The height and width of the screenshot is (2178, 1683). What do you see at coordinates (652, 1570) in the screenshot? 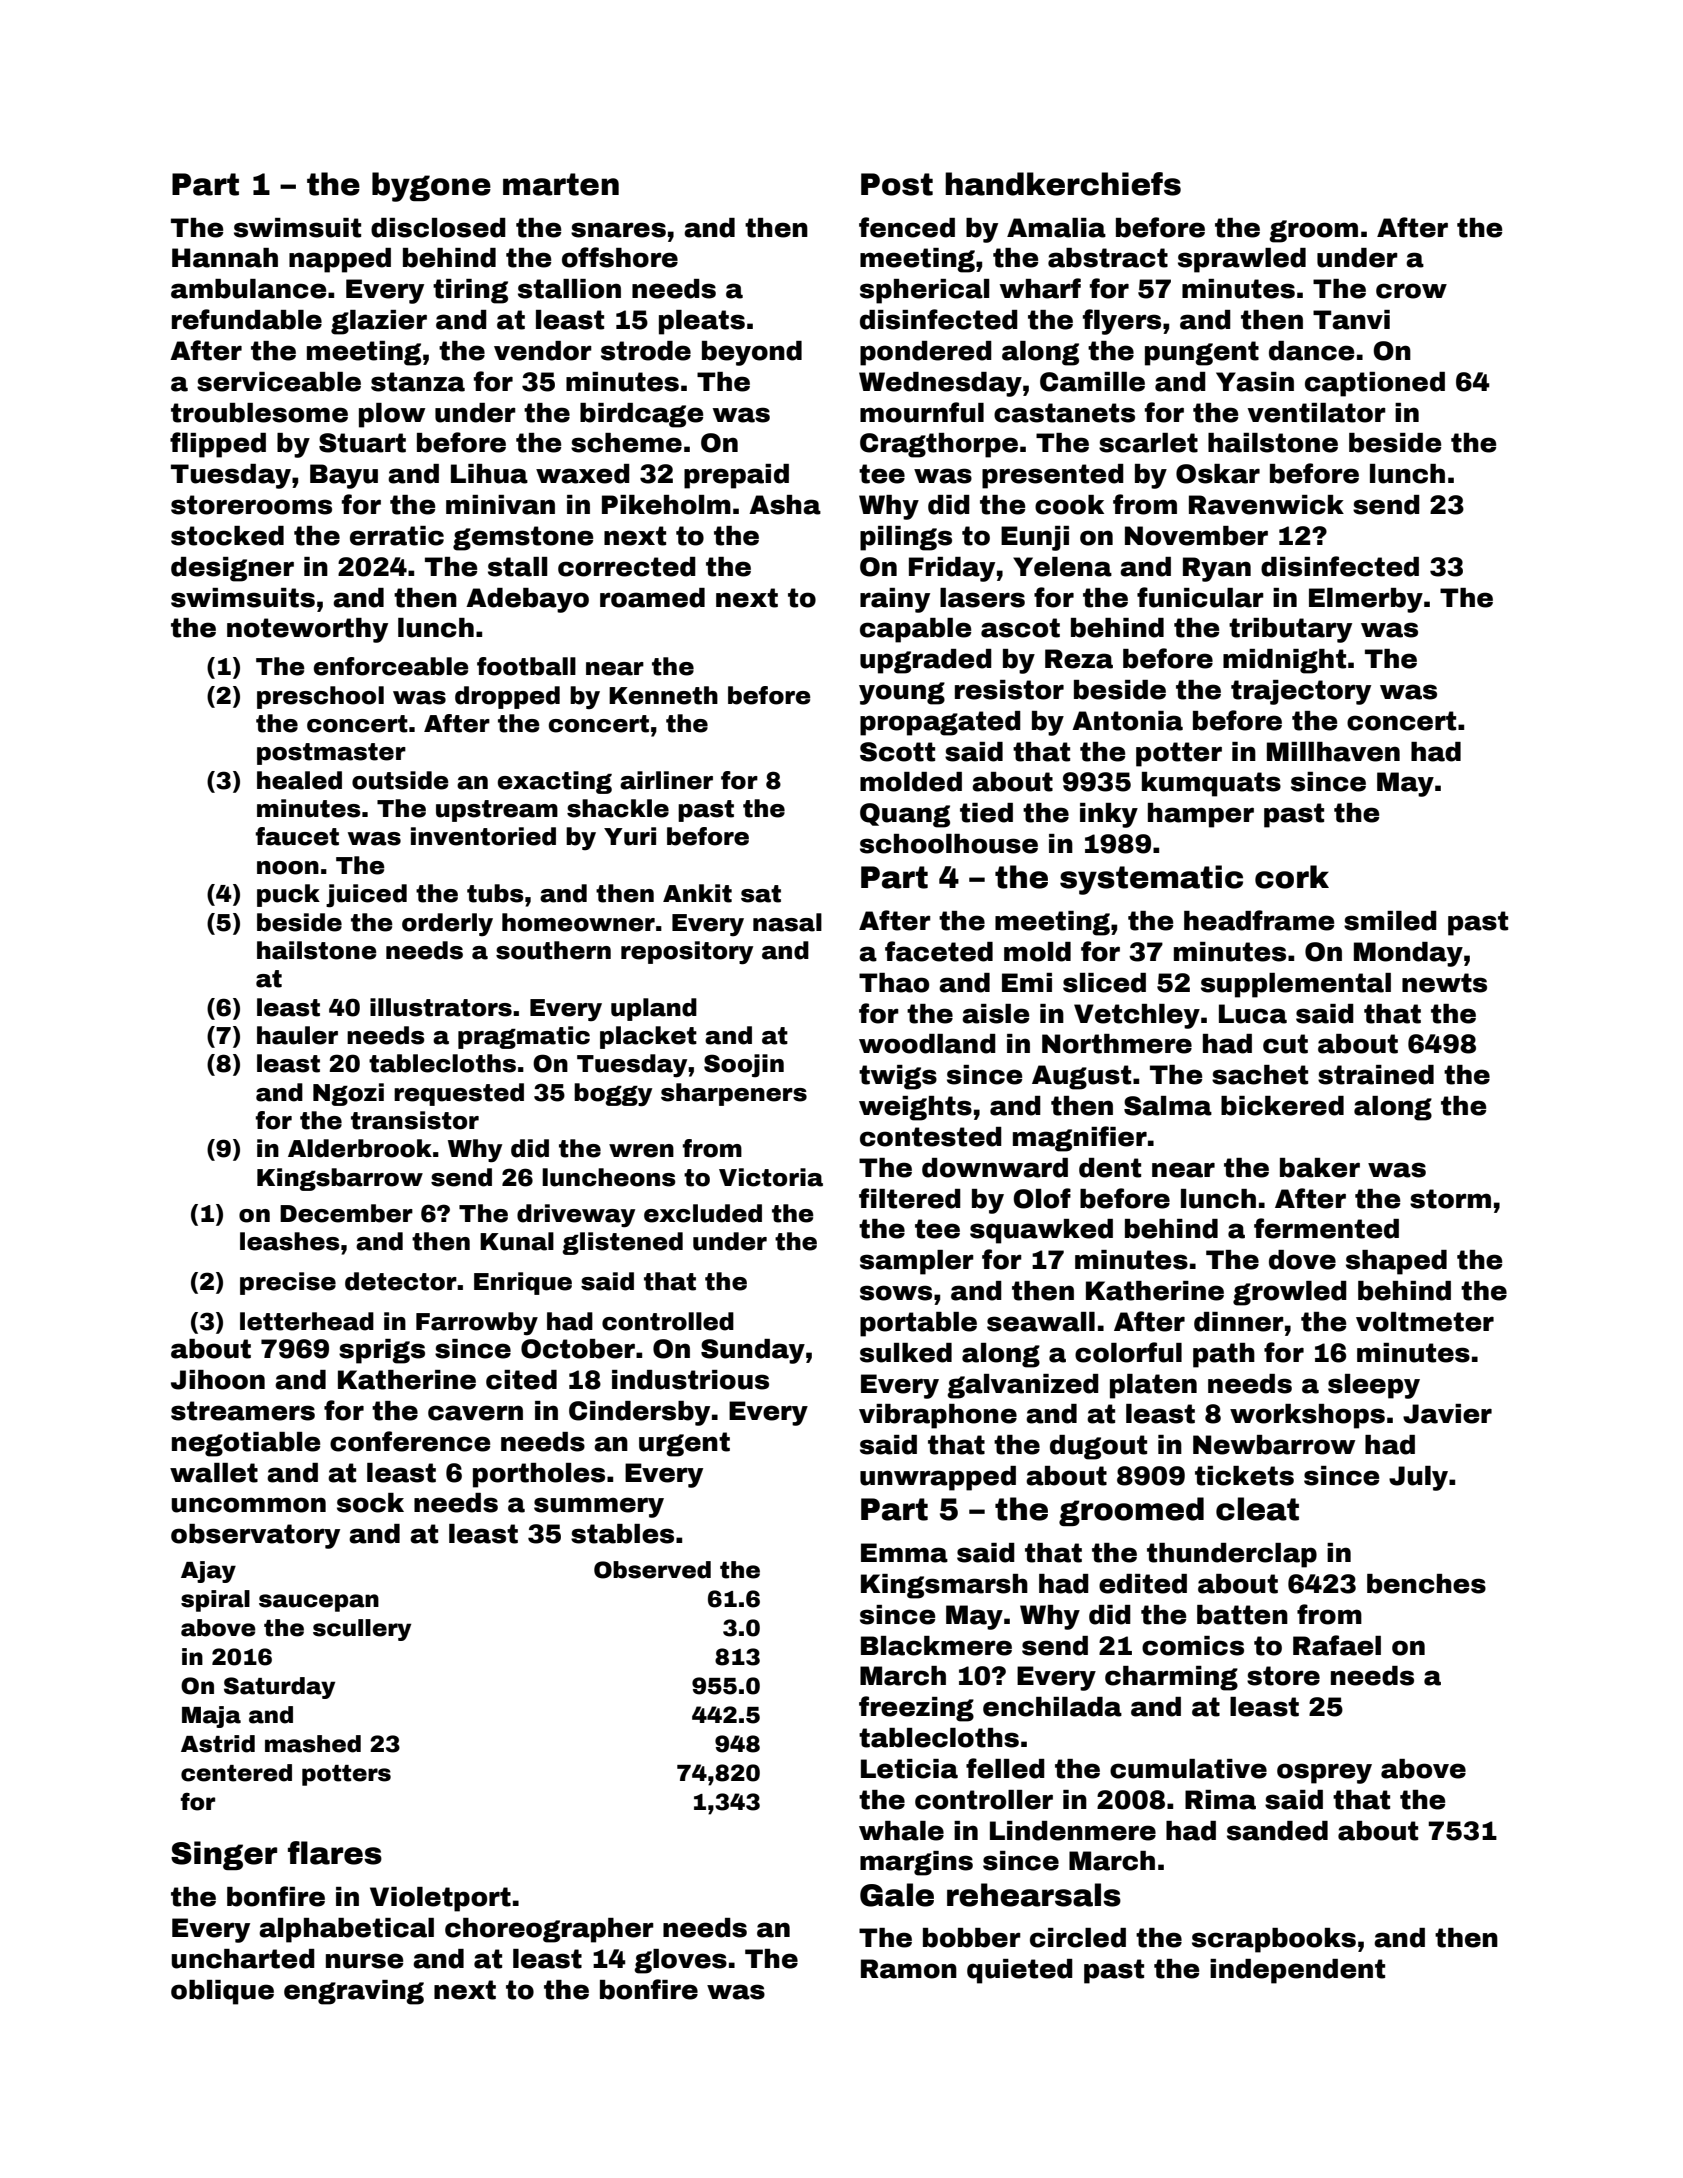
I see `Observed` at bounding box center [652, 1570].
